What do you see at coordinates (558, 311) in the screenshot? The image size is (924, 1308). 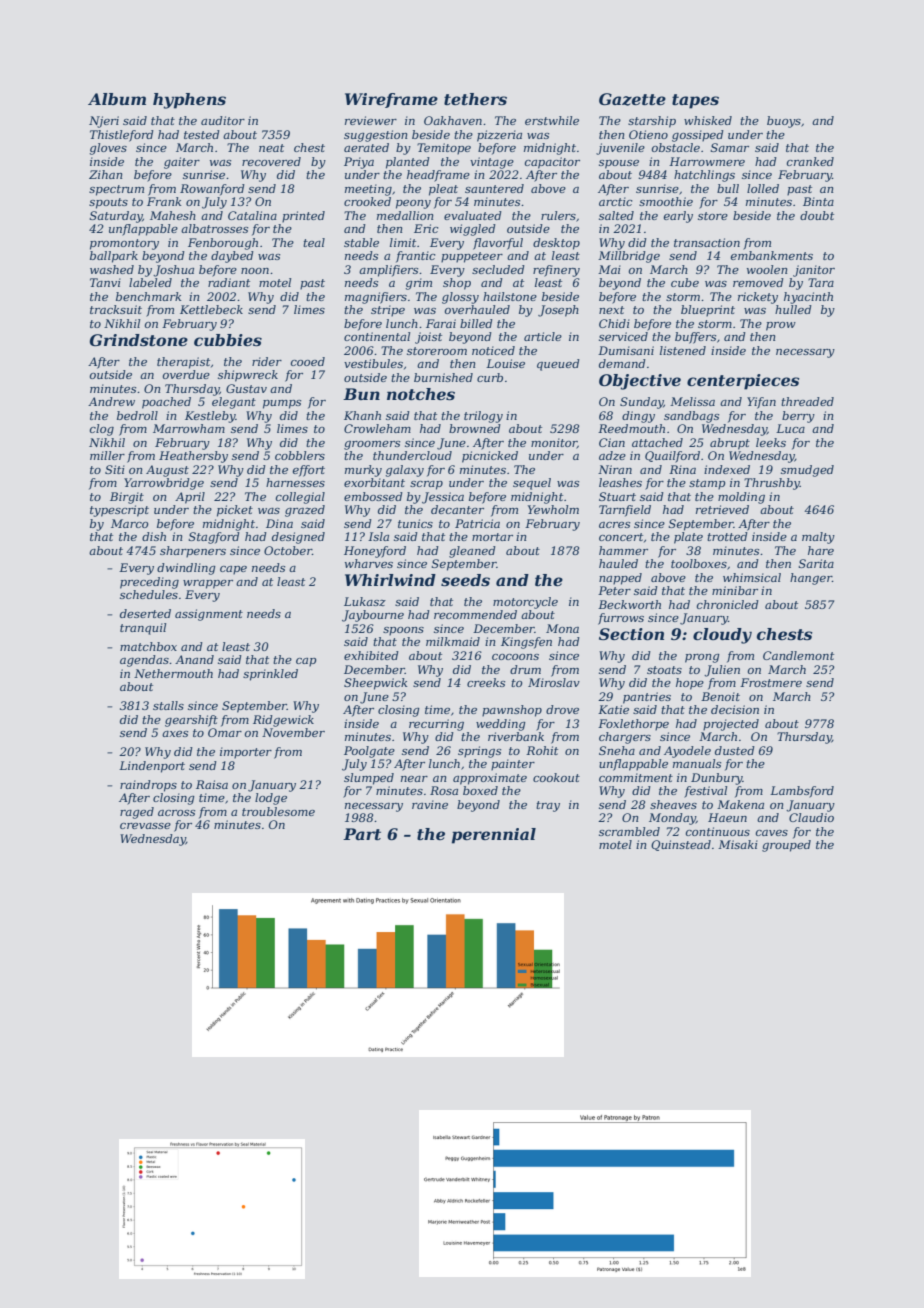 I see `Joseph` at bounding box center [558, 311].
